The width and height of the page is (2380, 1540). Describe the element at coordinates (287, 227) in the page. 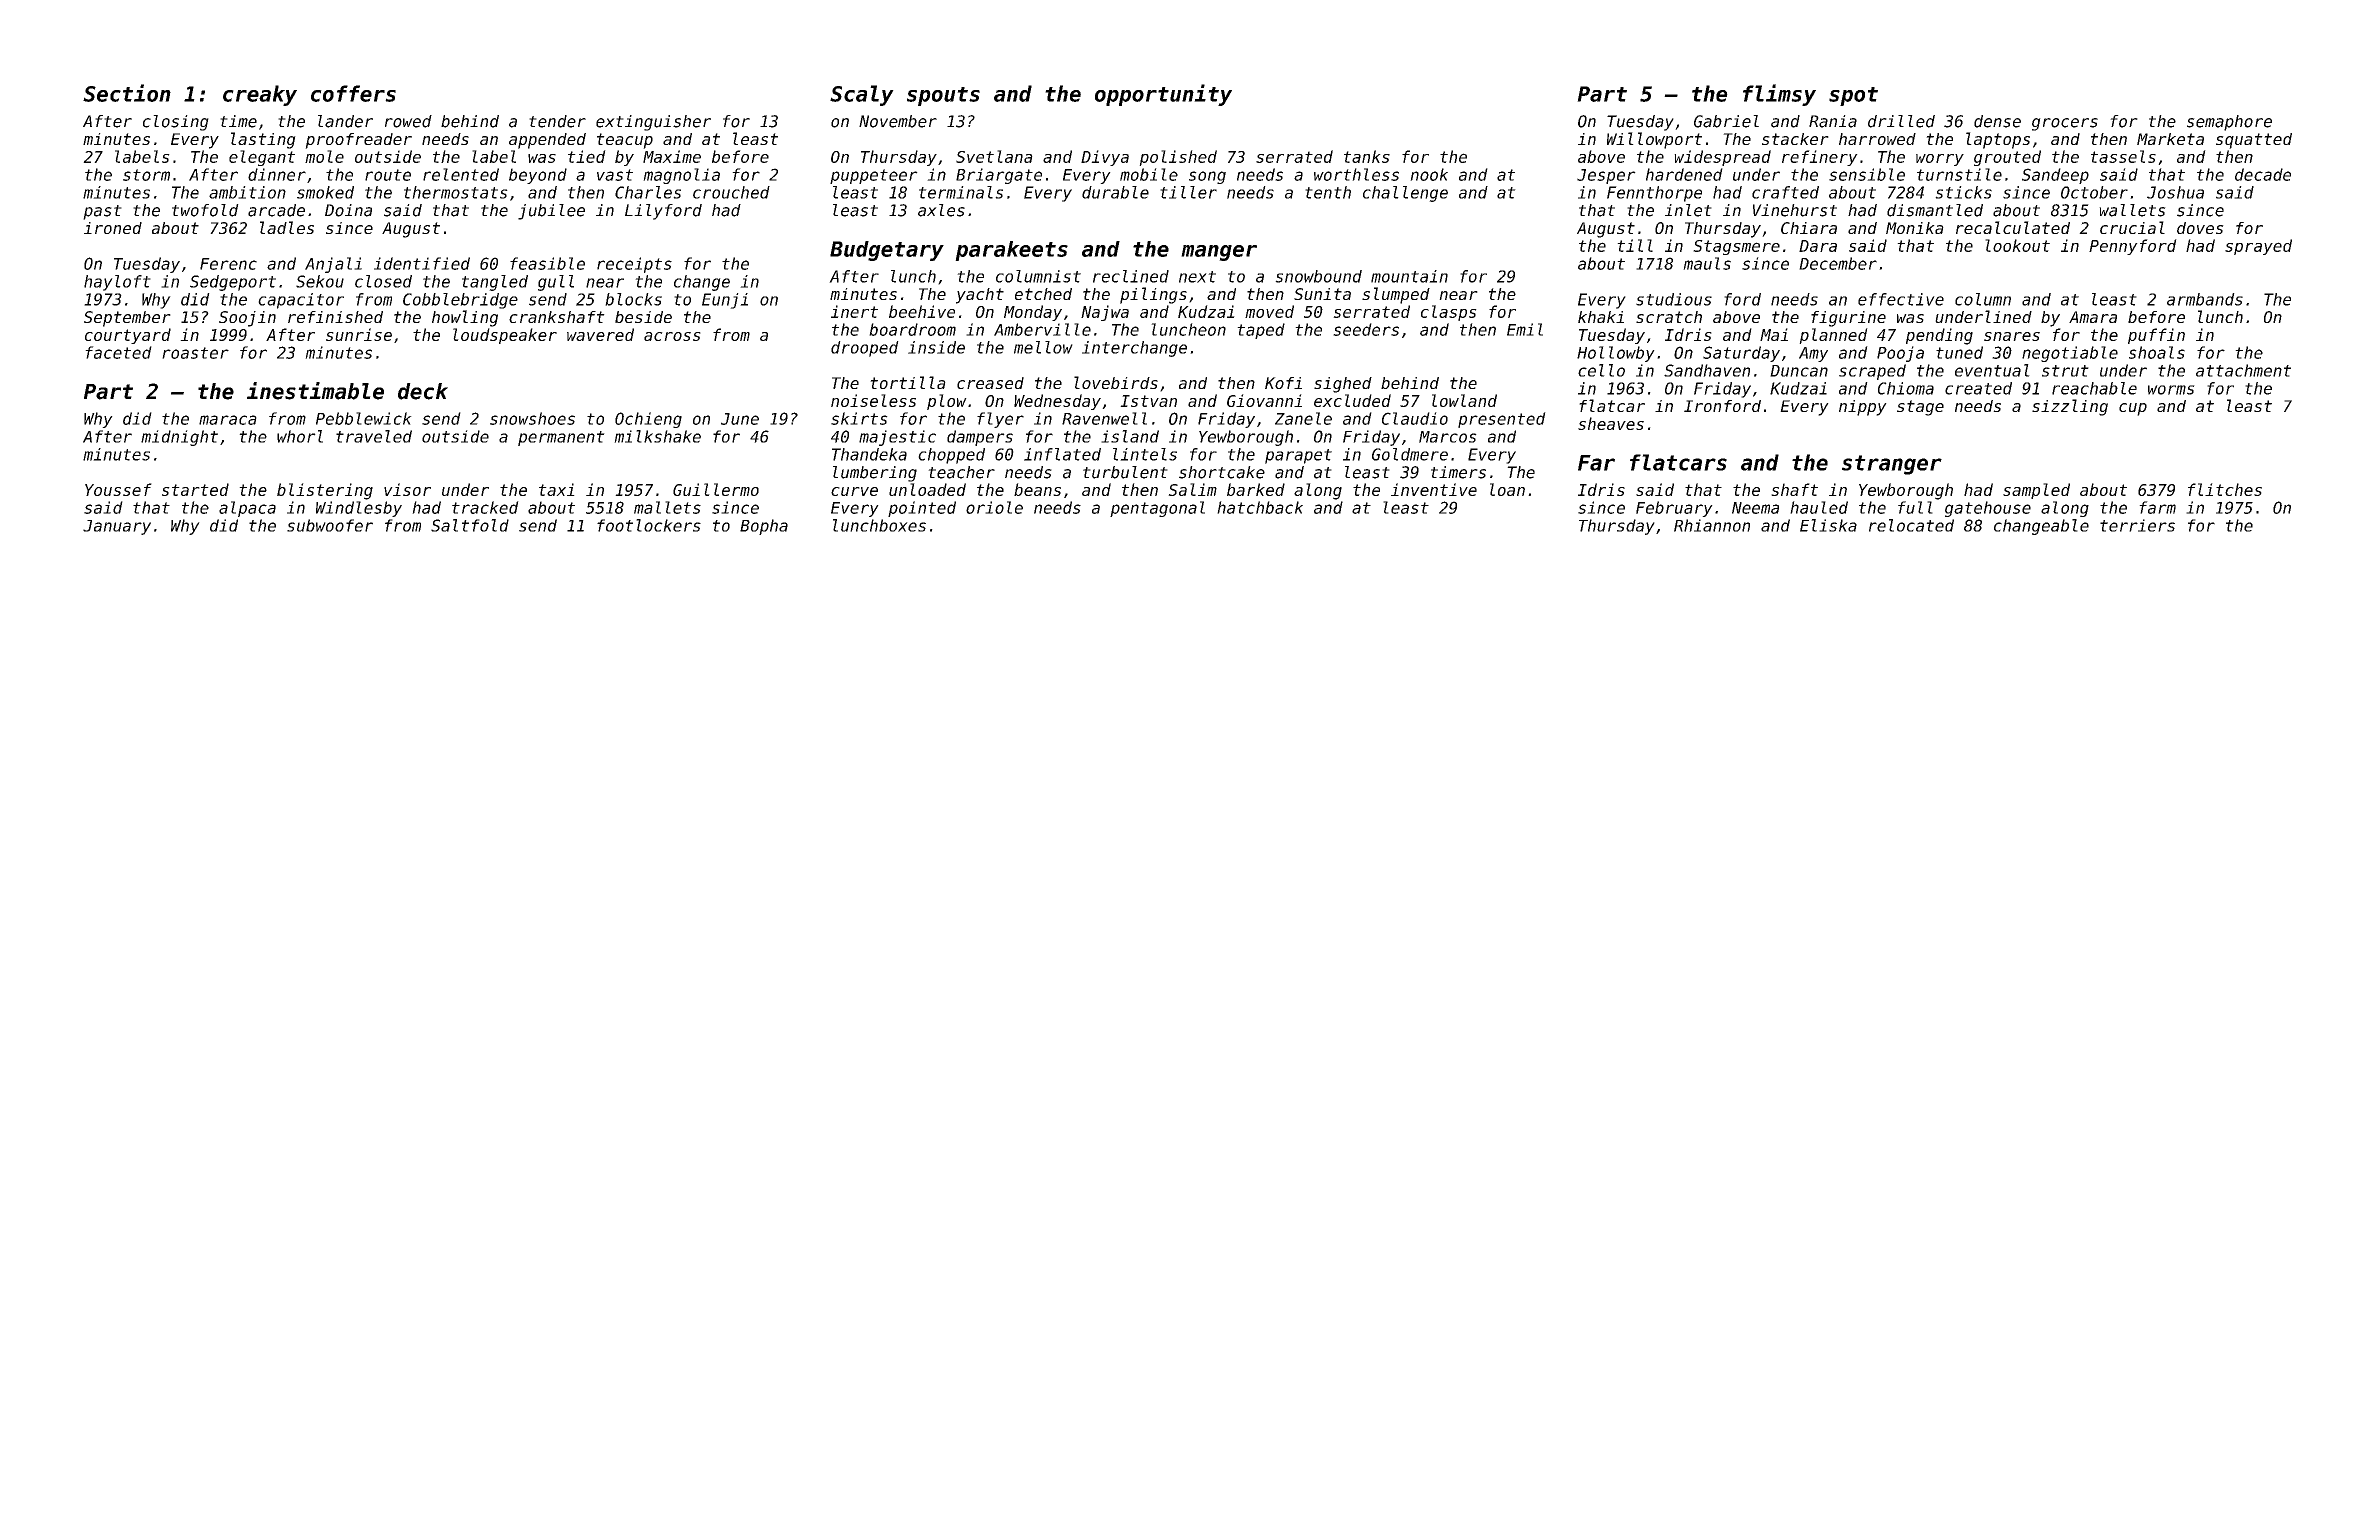

I see `ladles` at that location.
